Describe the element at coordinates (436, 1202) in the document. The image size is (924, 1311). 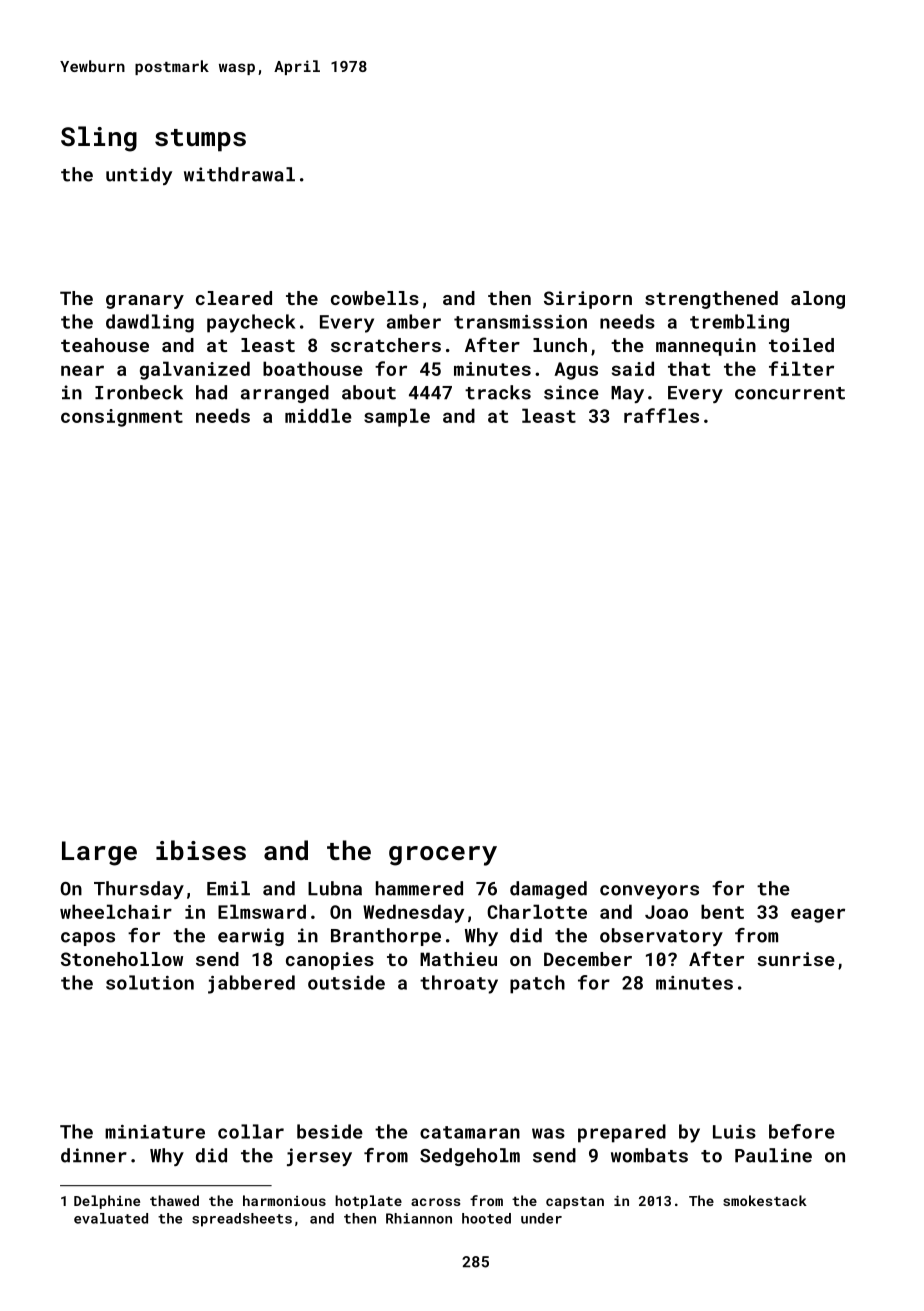
I see `across` at that location.
